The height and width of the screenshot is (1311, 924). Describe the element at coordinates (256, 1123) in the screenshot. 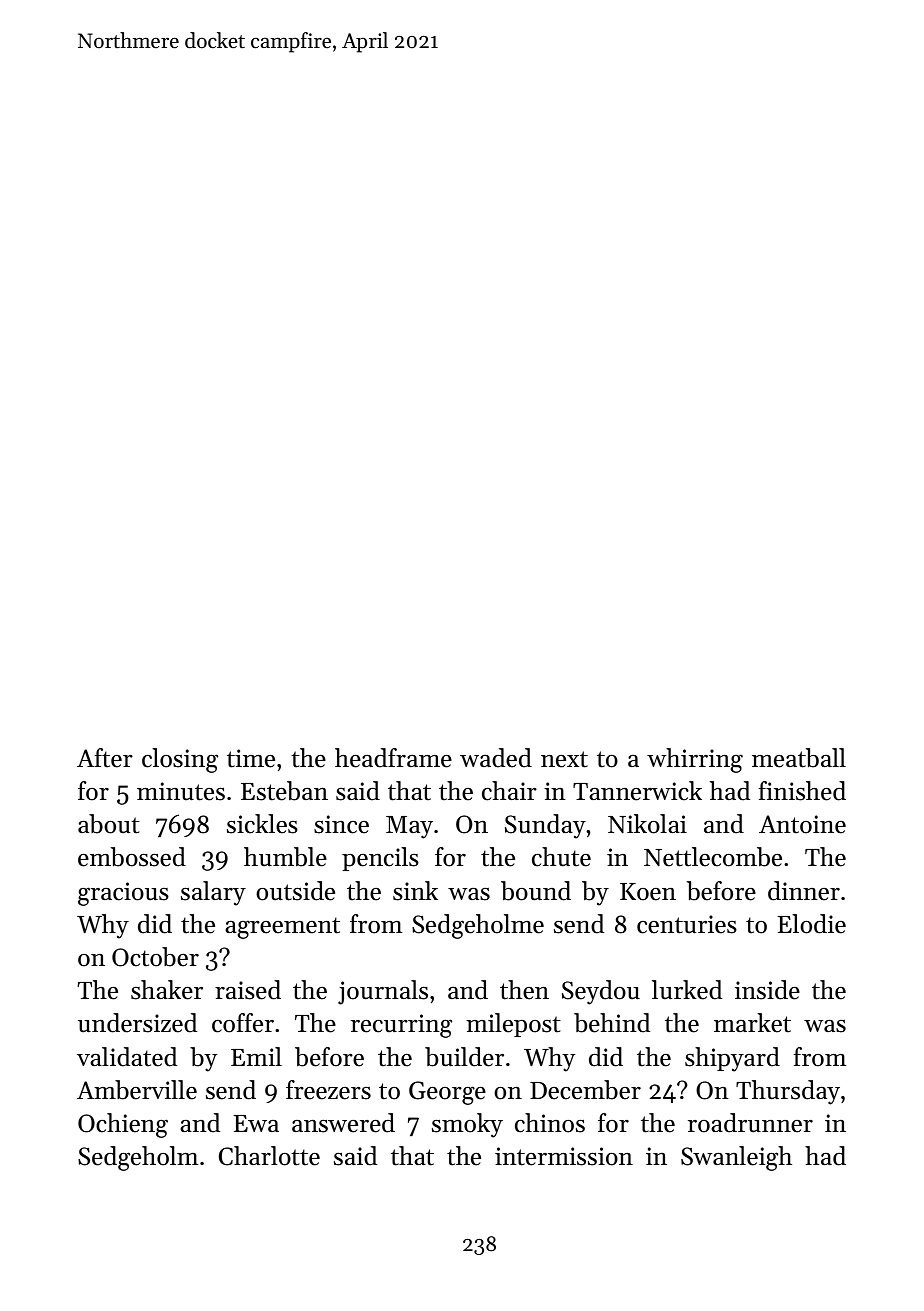

I see `Ewa` at that location.
